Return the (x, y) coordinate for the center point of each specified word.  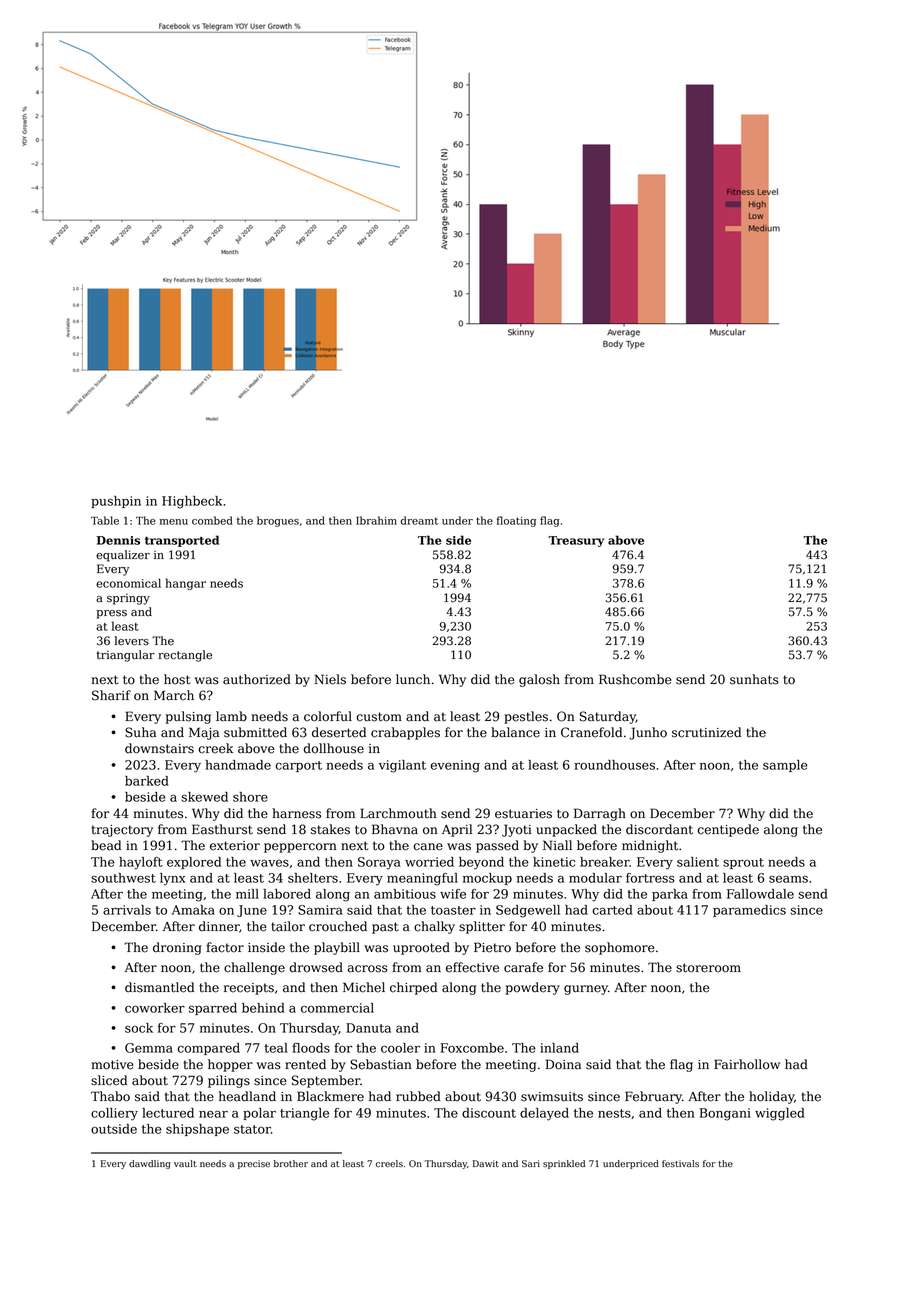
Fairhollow (747, 1064)
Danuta (368, 1028)
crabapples (405, 733)
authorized (257, 679)
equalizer (123, 556)
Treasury (576, 541)
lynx (173, 879)
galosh (539, 680)
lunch (413, 679)
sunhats (754, 679)
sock (139, 1028)
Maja (204, 733)
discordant (659, 829)
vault (185, 1163)
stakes (330, 829)
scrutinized (706, 732)
